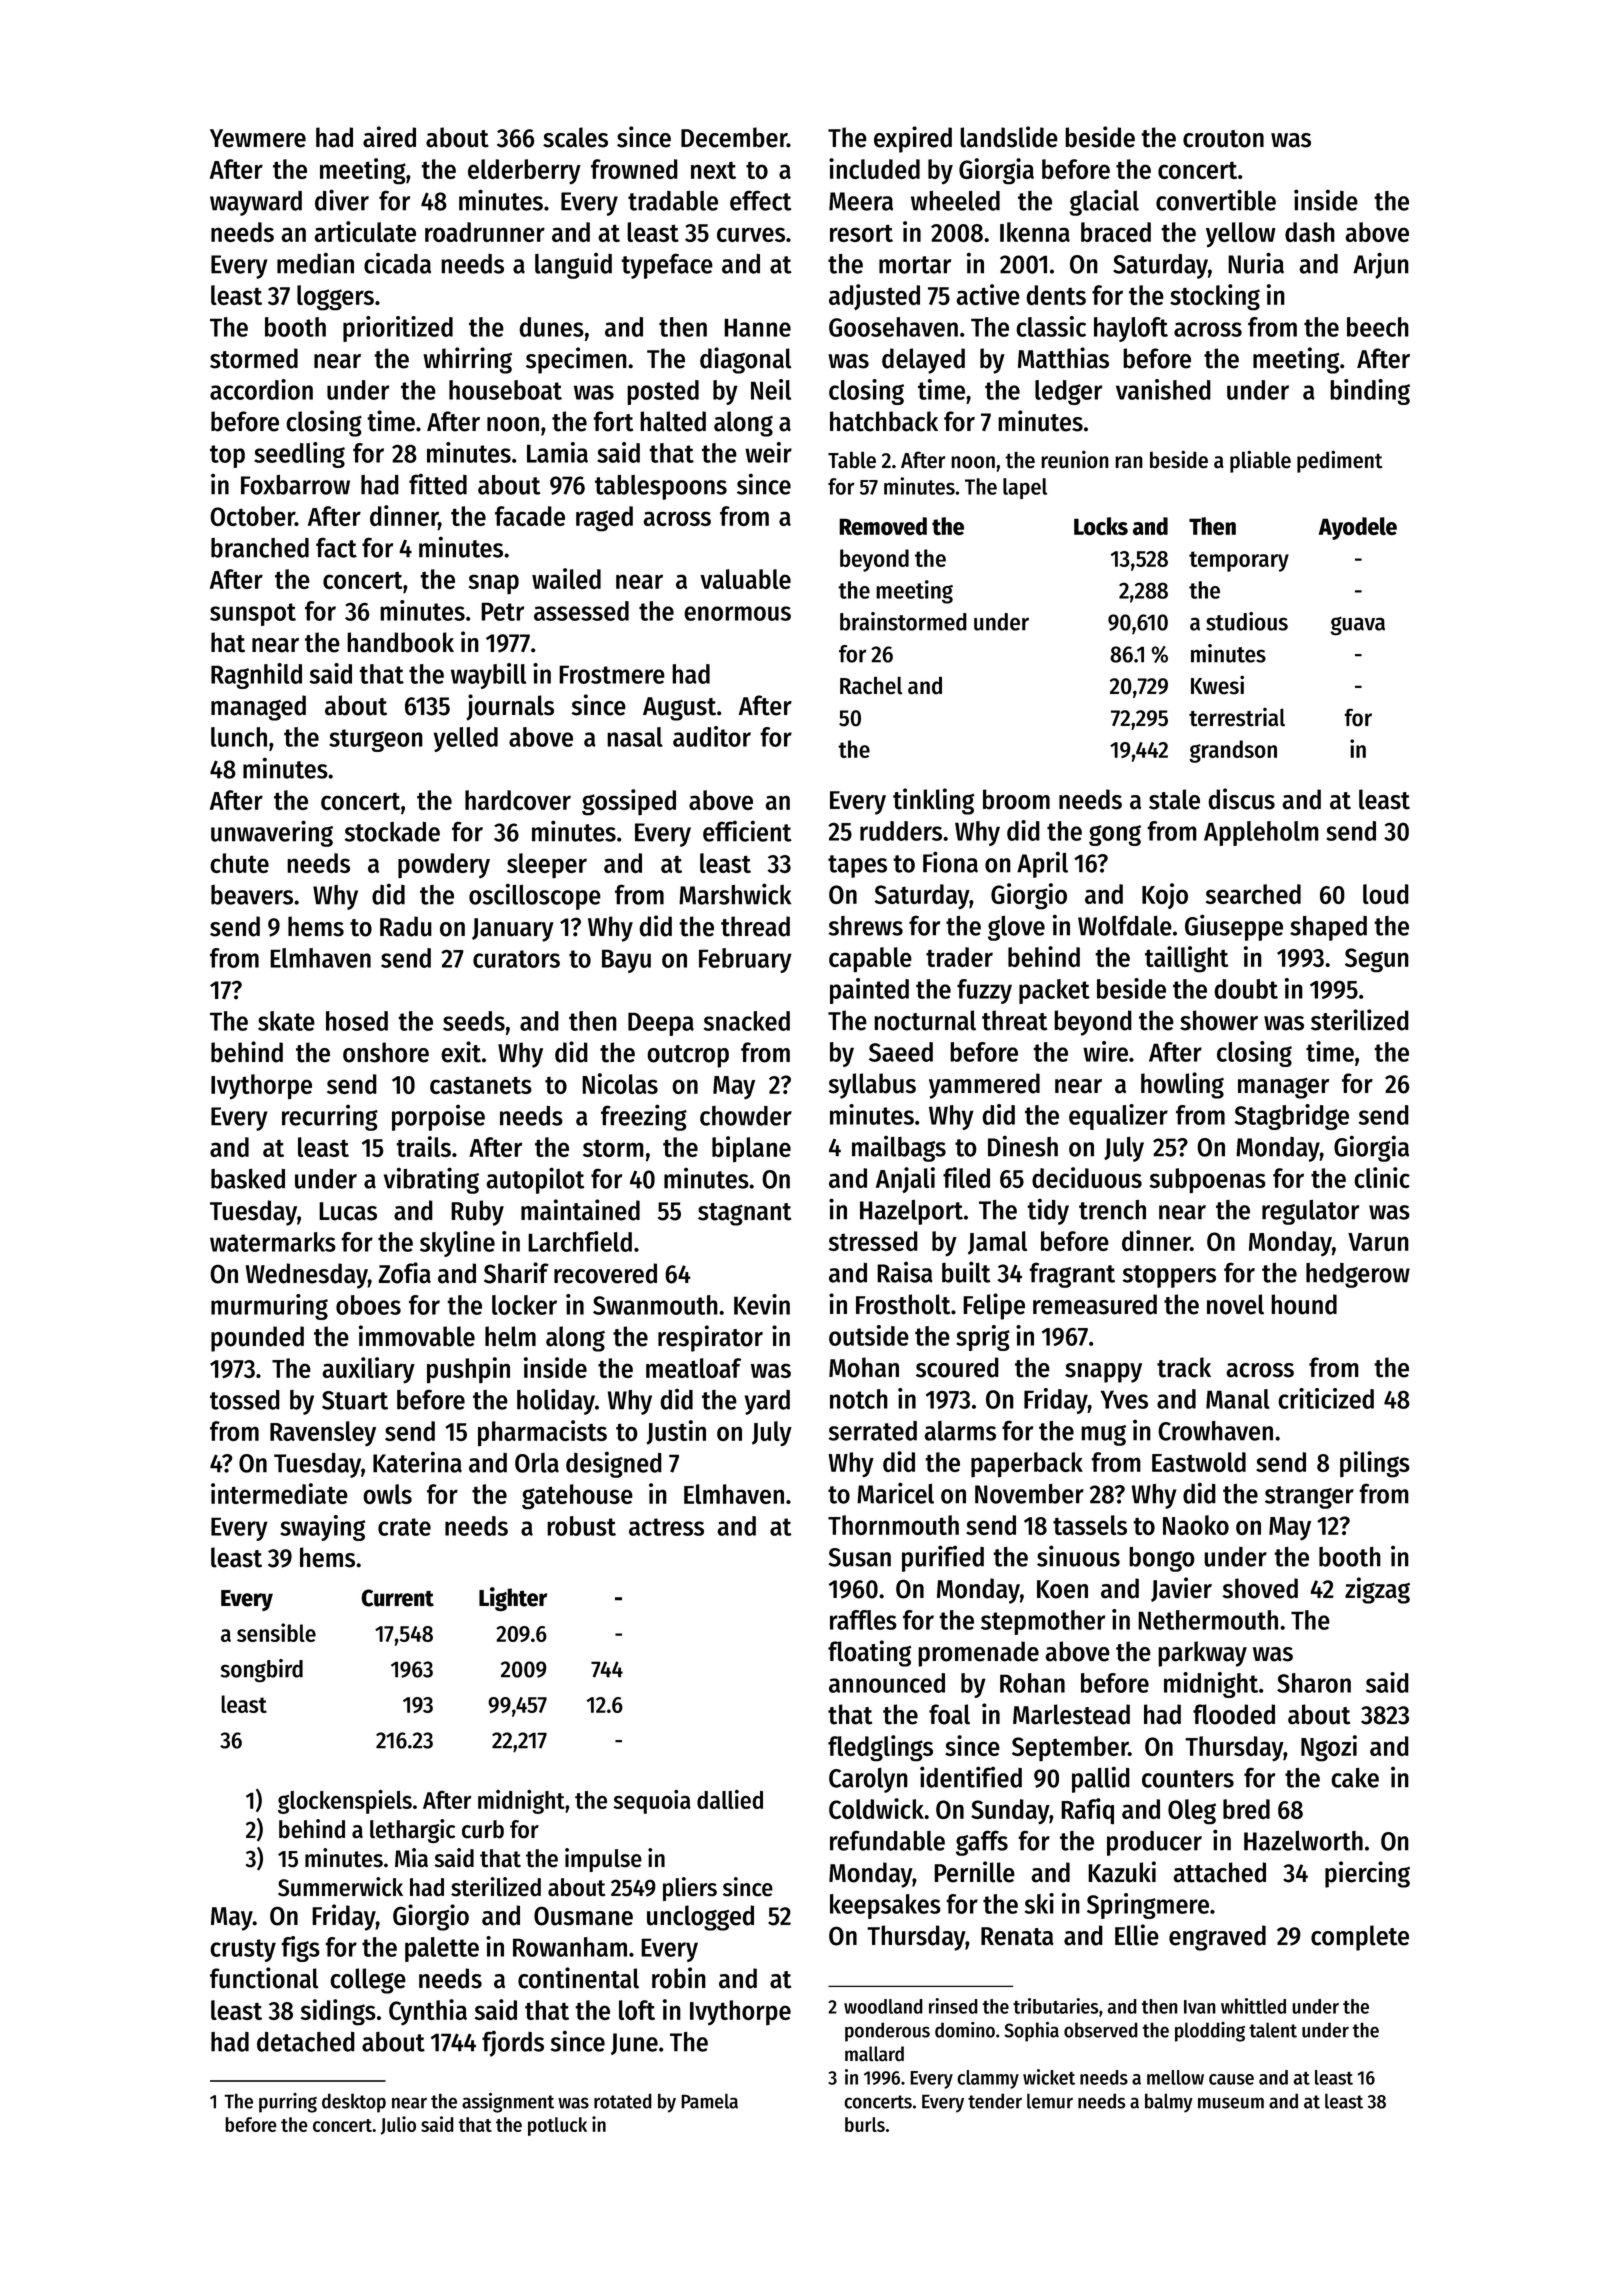 This document has width=1620, height=2292. What do you see at coordinates (730, 1799) in the document?
I see `dallied` at bounding box center [730, 1799].
